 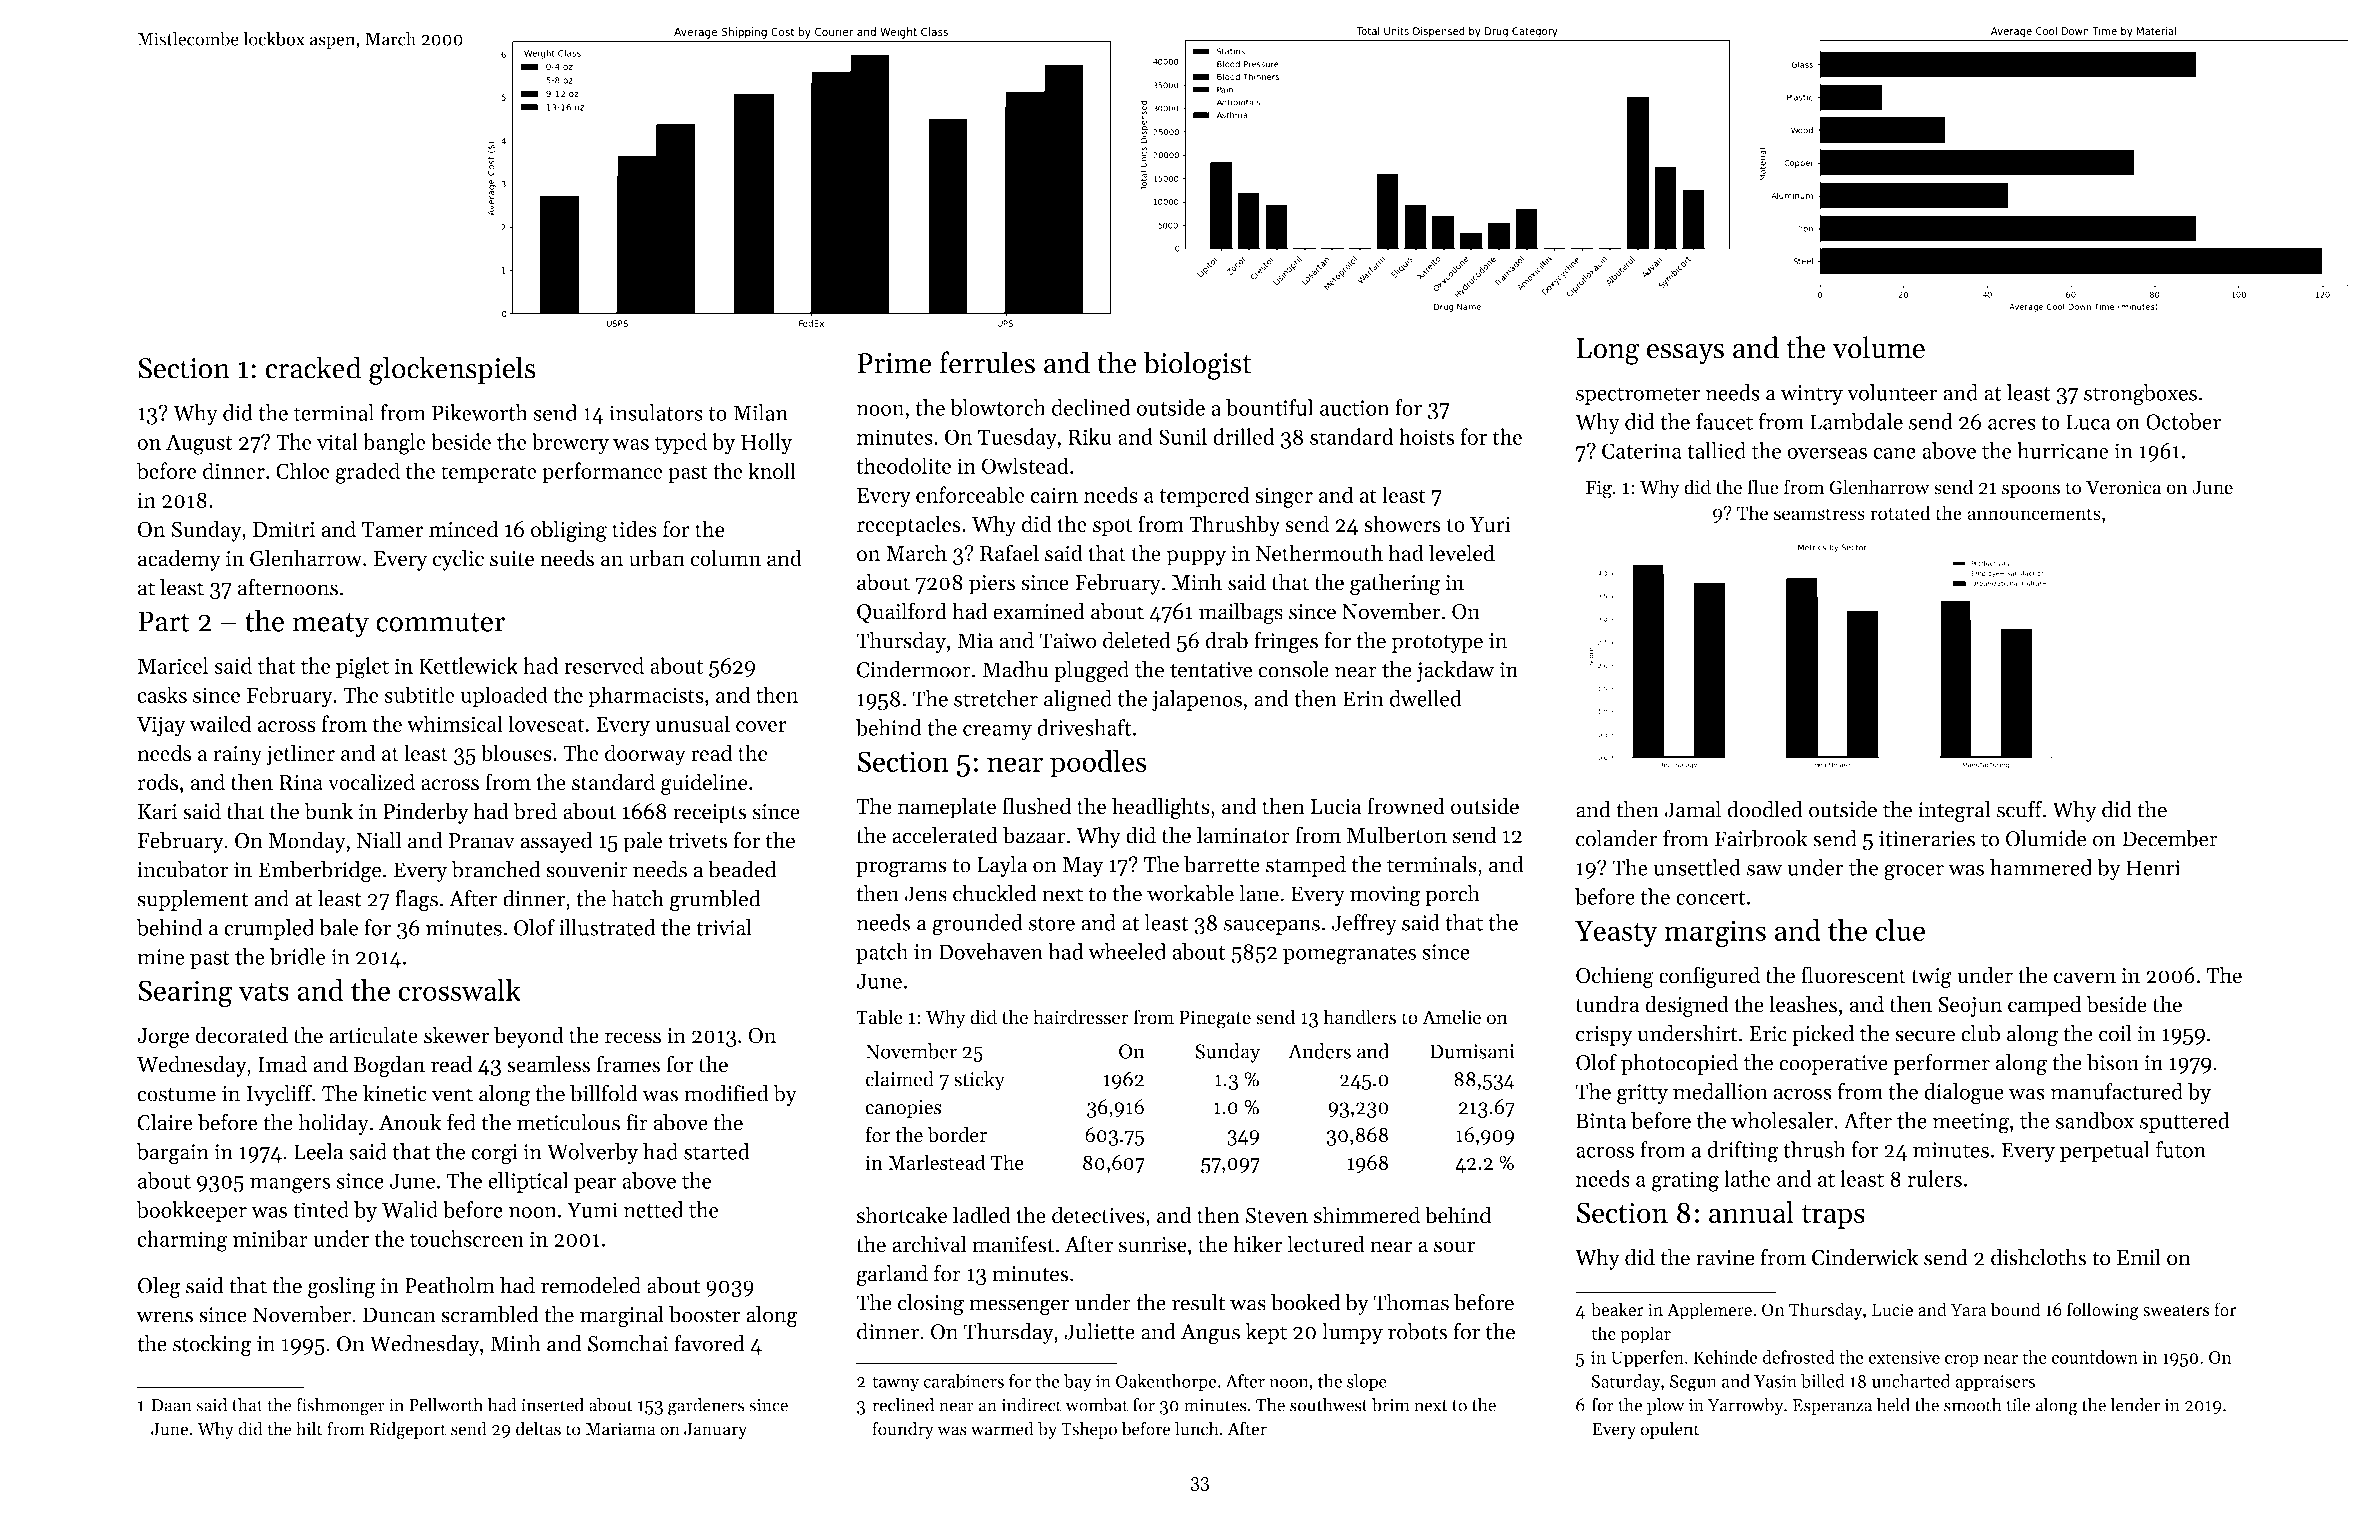 What do you see at coordinates (1243, 835) in the page?
I see `laminator` at bounding box center [1243, 835].
